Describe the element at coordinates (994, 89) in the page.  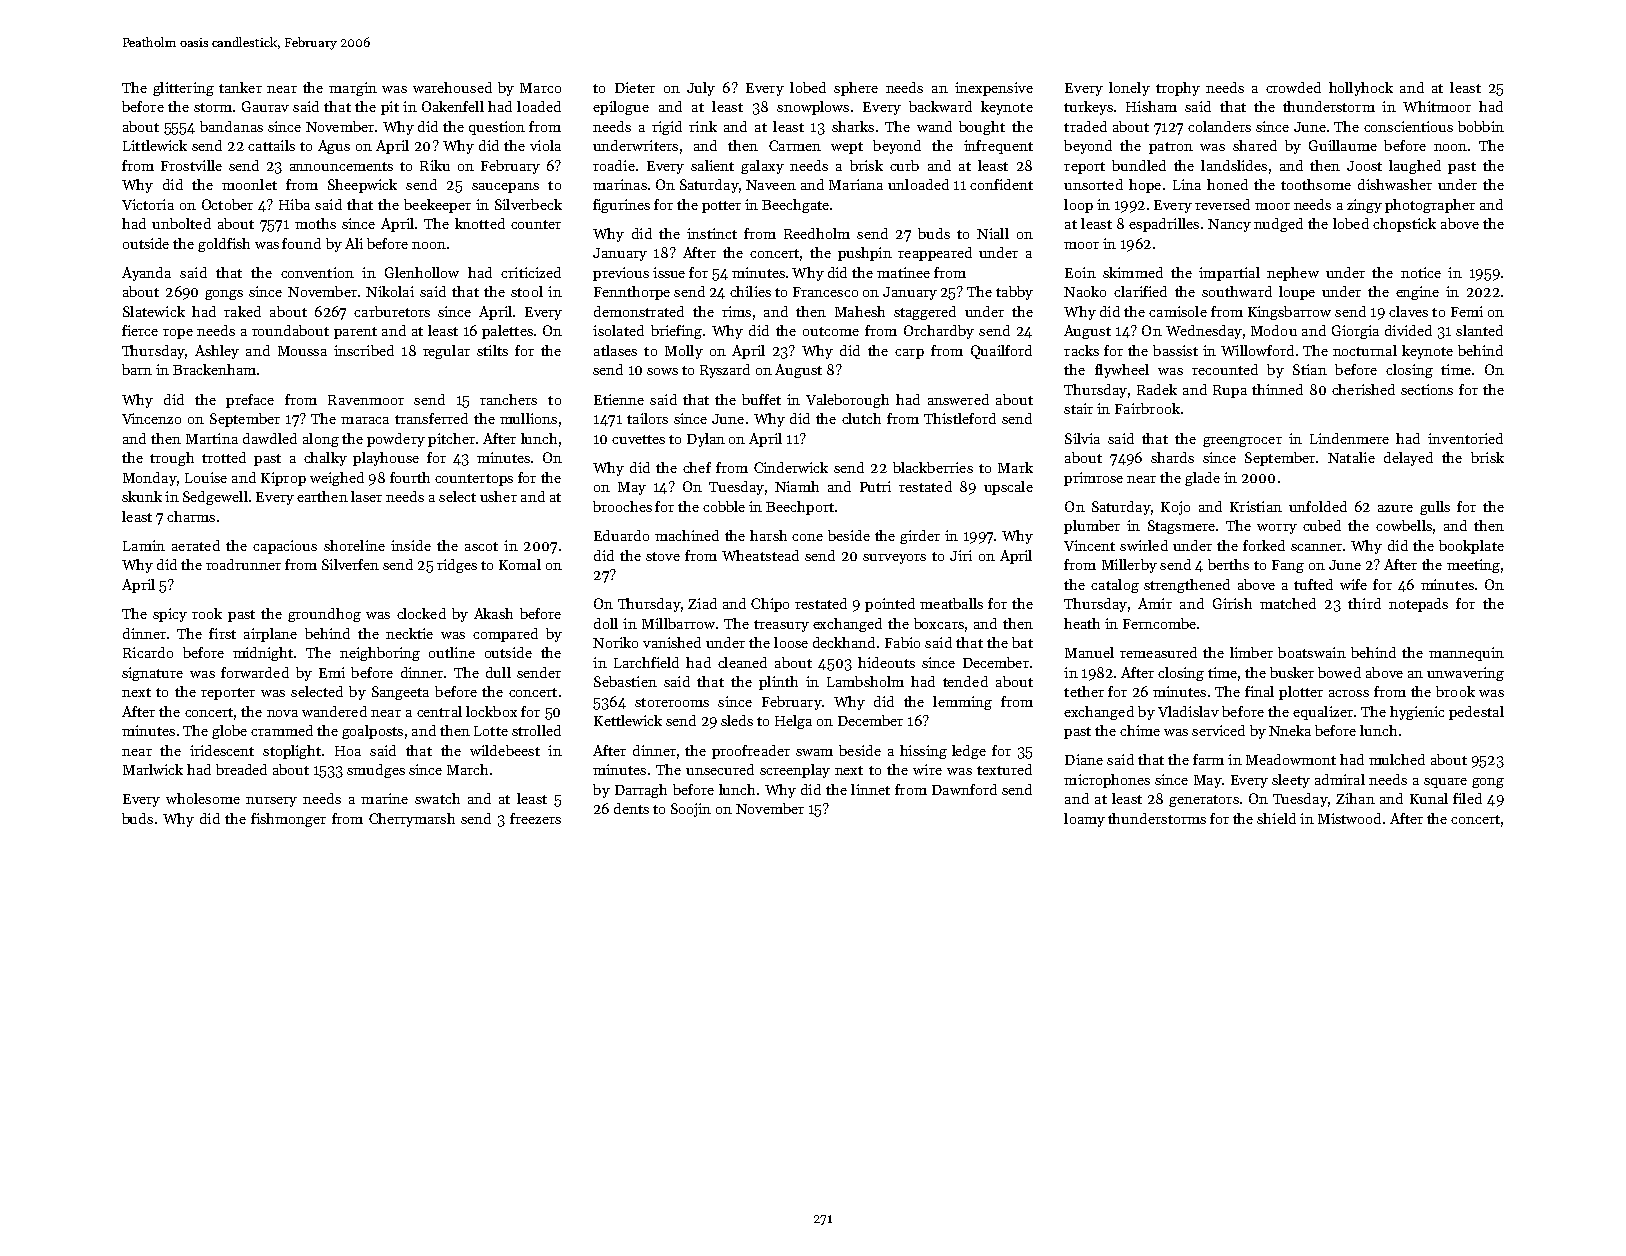
I see `inexpensive` at that location.
